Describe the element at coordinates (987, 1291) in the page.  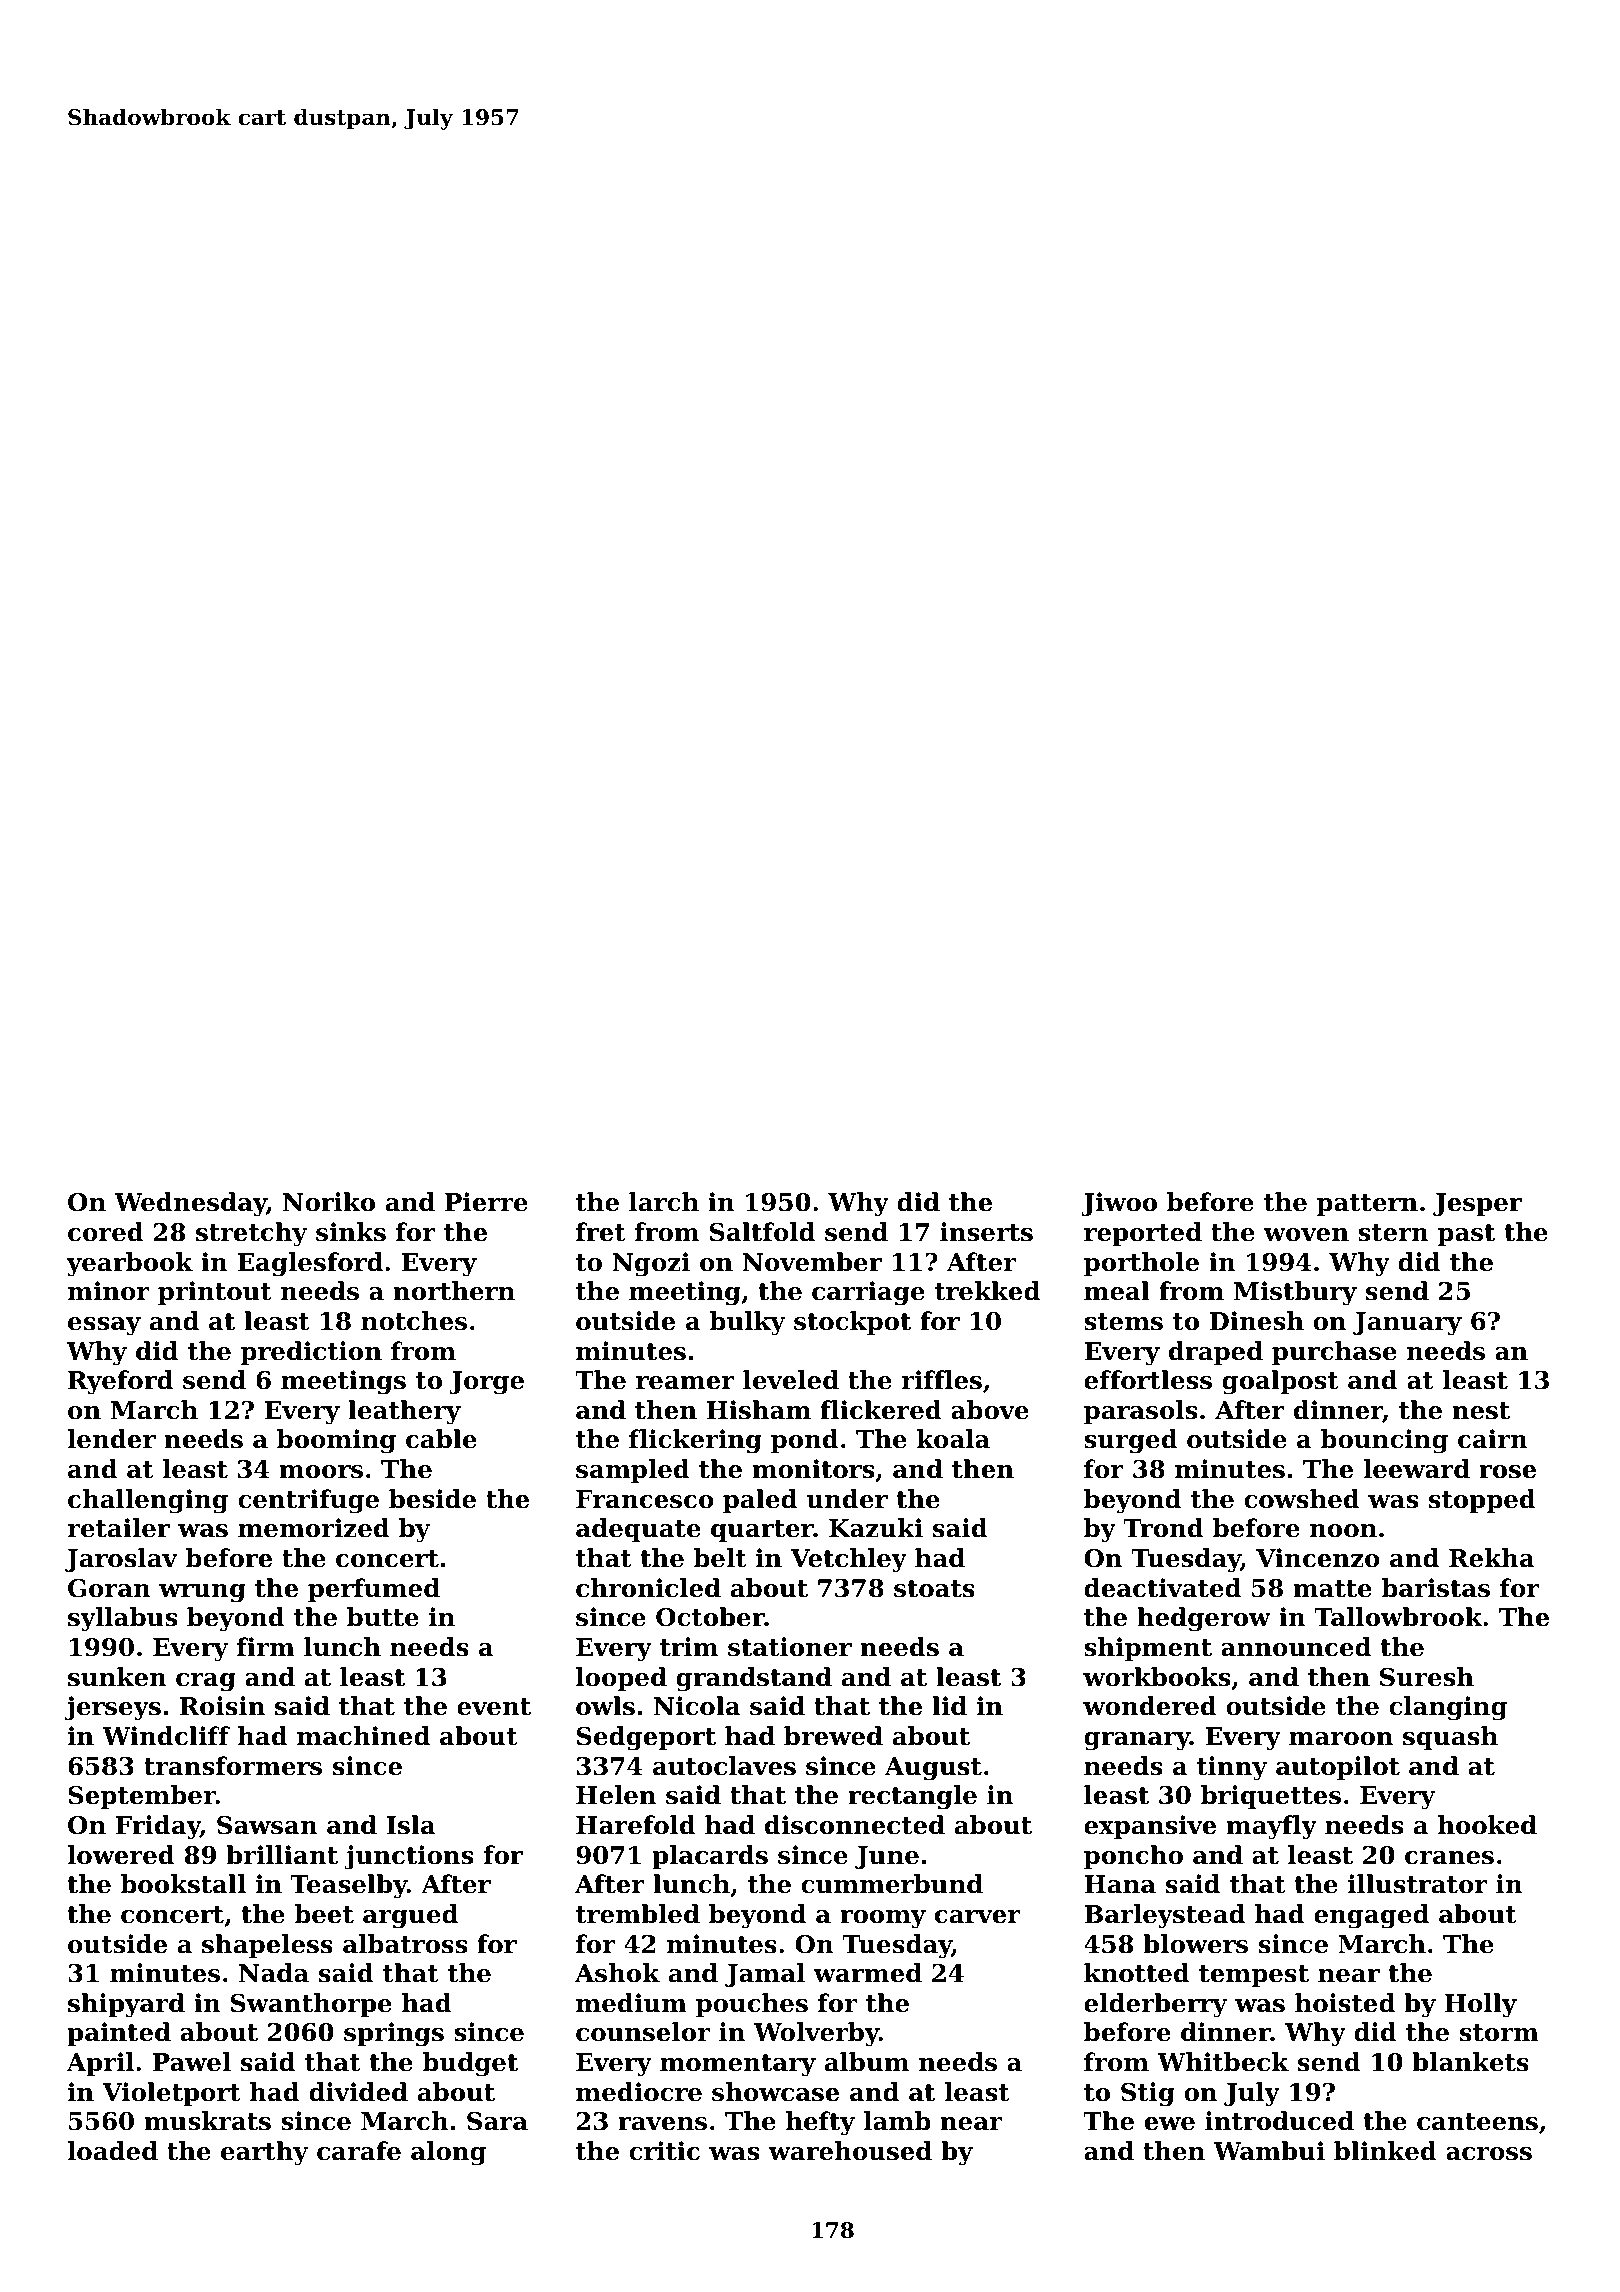
I see `trekked` at that location.
